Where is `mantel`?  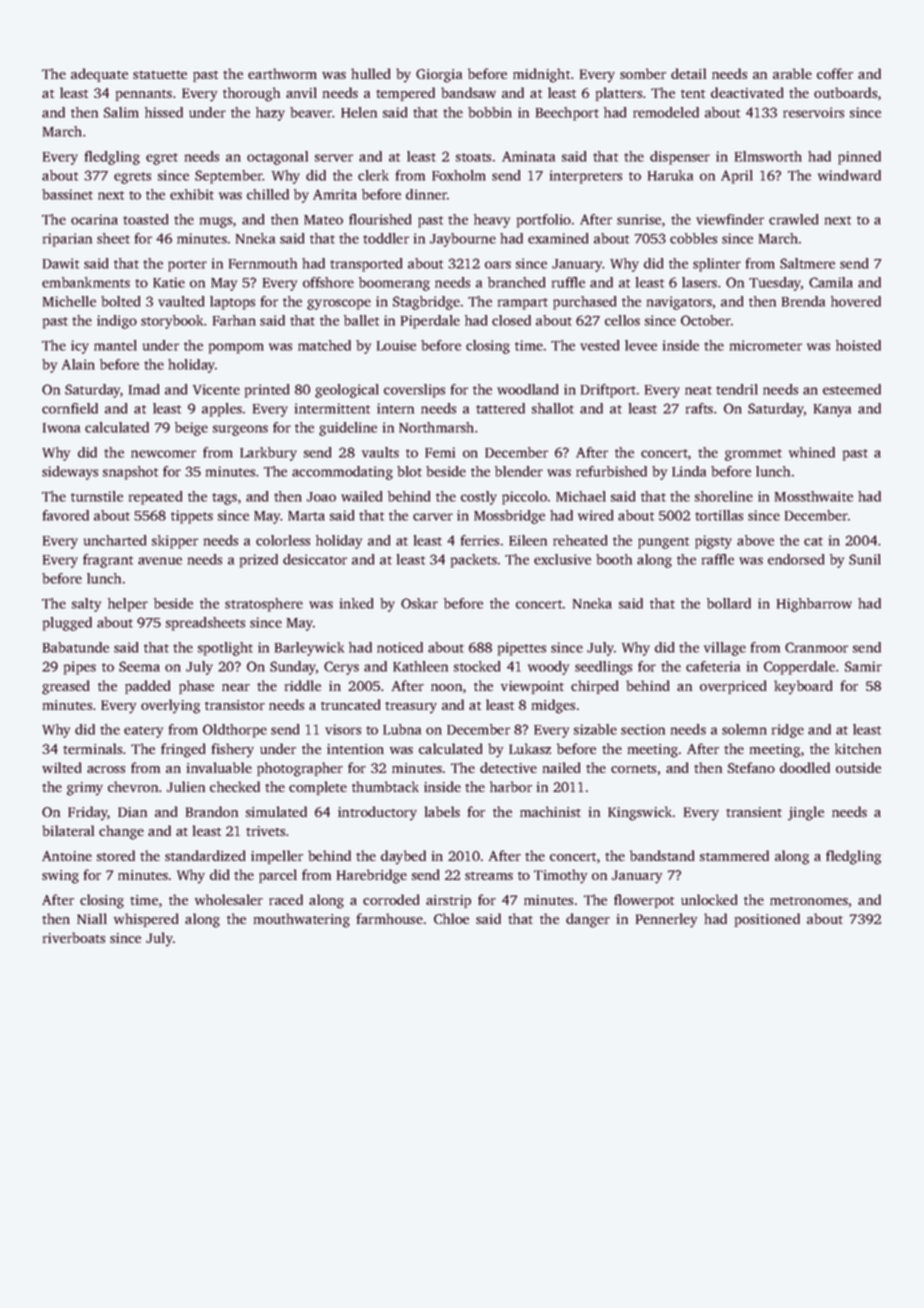
mantel is located at coordinates (115, 345).
